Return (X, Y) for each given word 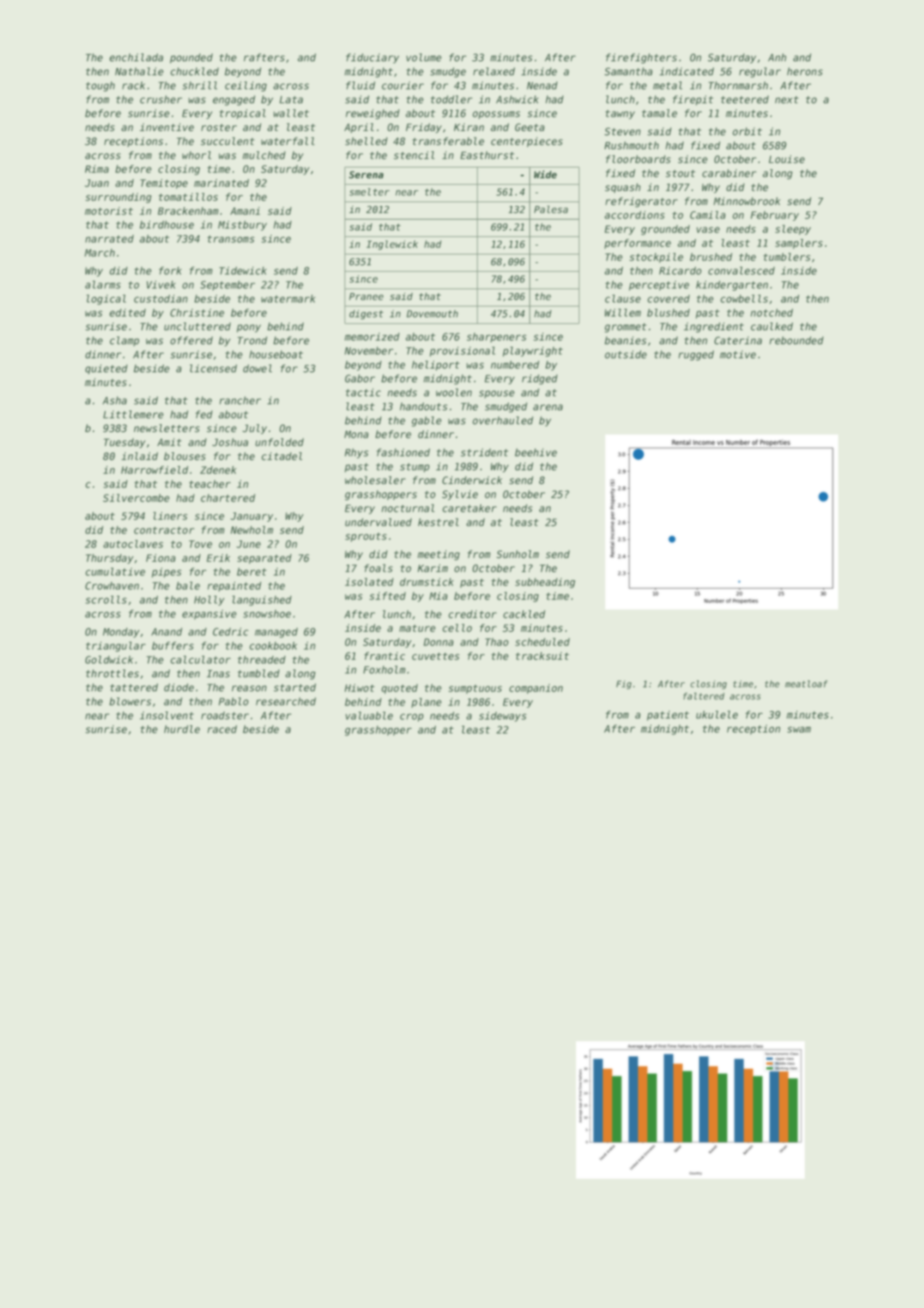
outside (626, 354)
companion (536, 689)
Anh (777, 57)
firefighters (641, 58)
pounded (191, 58)
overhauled (502, 420)
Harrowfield (154, 470)
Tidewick (243, 270)
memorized (372, 337)
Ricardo (680, 271)
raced (222, 729)
